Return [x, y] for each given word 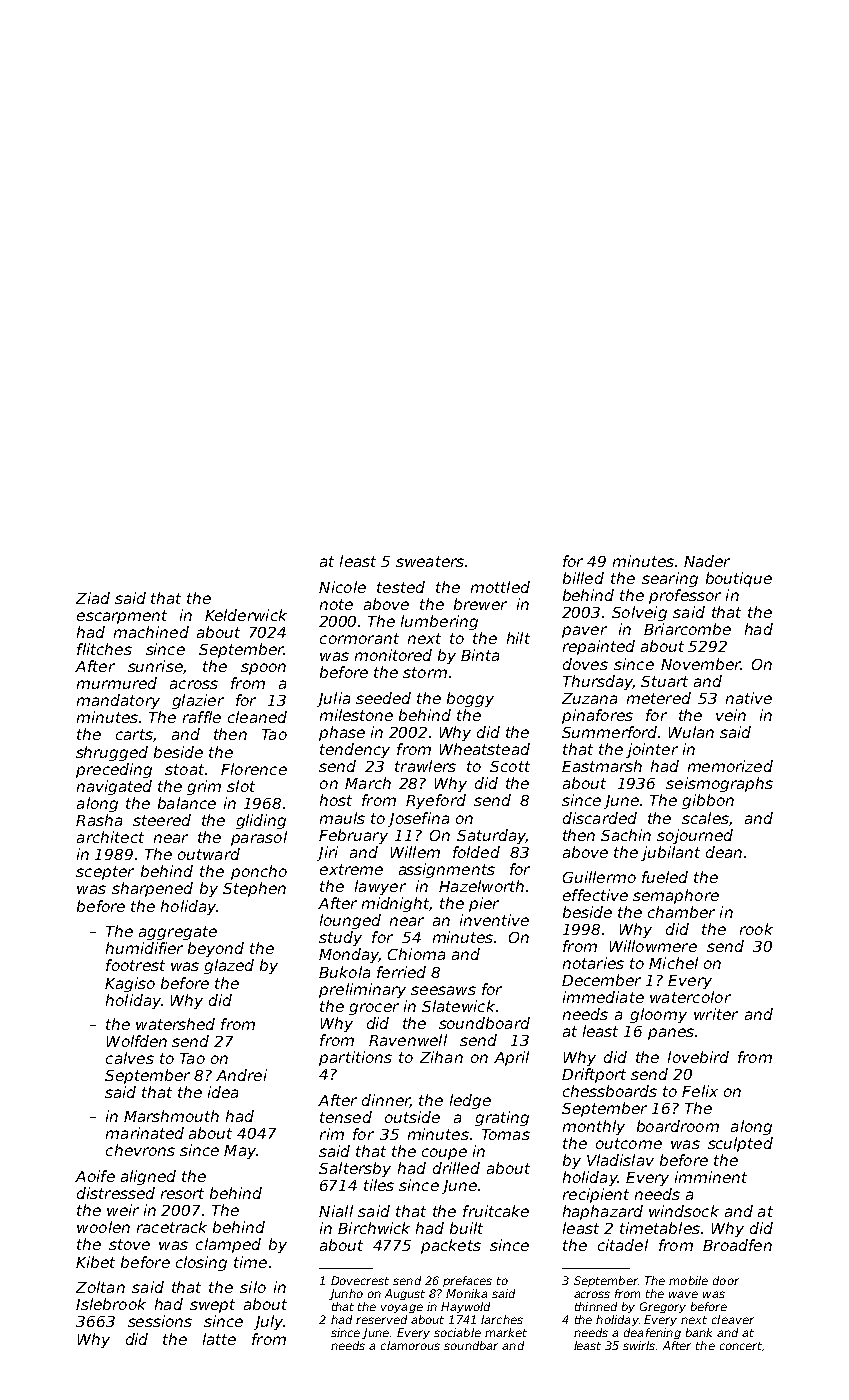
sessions [160, 1321]
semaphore [676, 896]
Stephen [254, 889]
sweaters [430, 561]
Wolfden [137, 1041]
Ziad [93, 598]
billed [583, 578]
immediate [603, 997]
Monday [349, 955]
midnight [396, 904]
